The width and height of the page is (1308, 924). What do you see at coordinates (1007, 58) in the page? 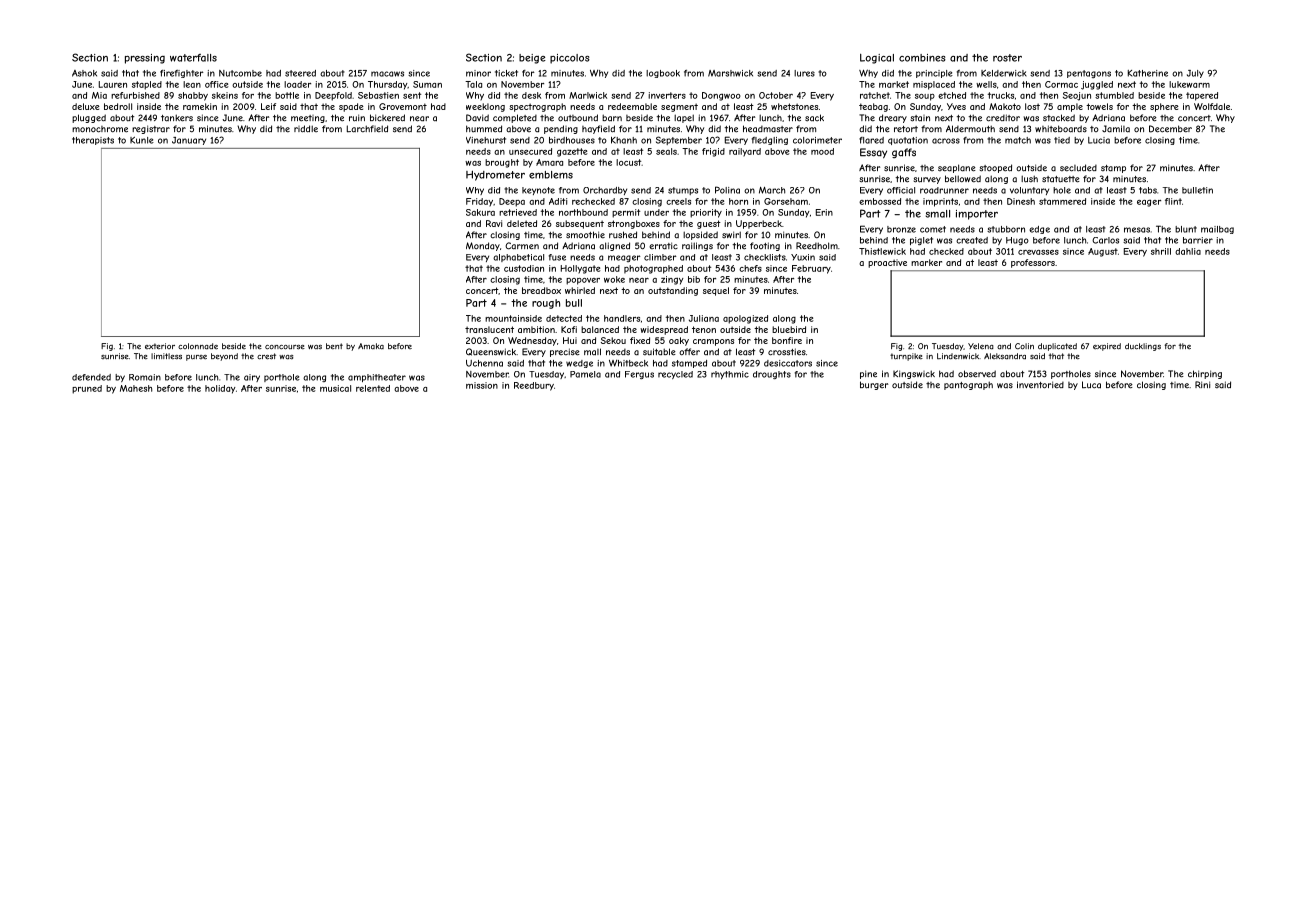
I see `roster` at bounding box center [1007, 58].
